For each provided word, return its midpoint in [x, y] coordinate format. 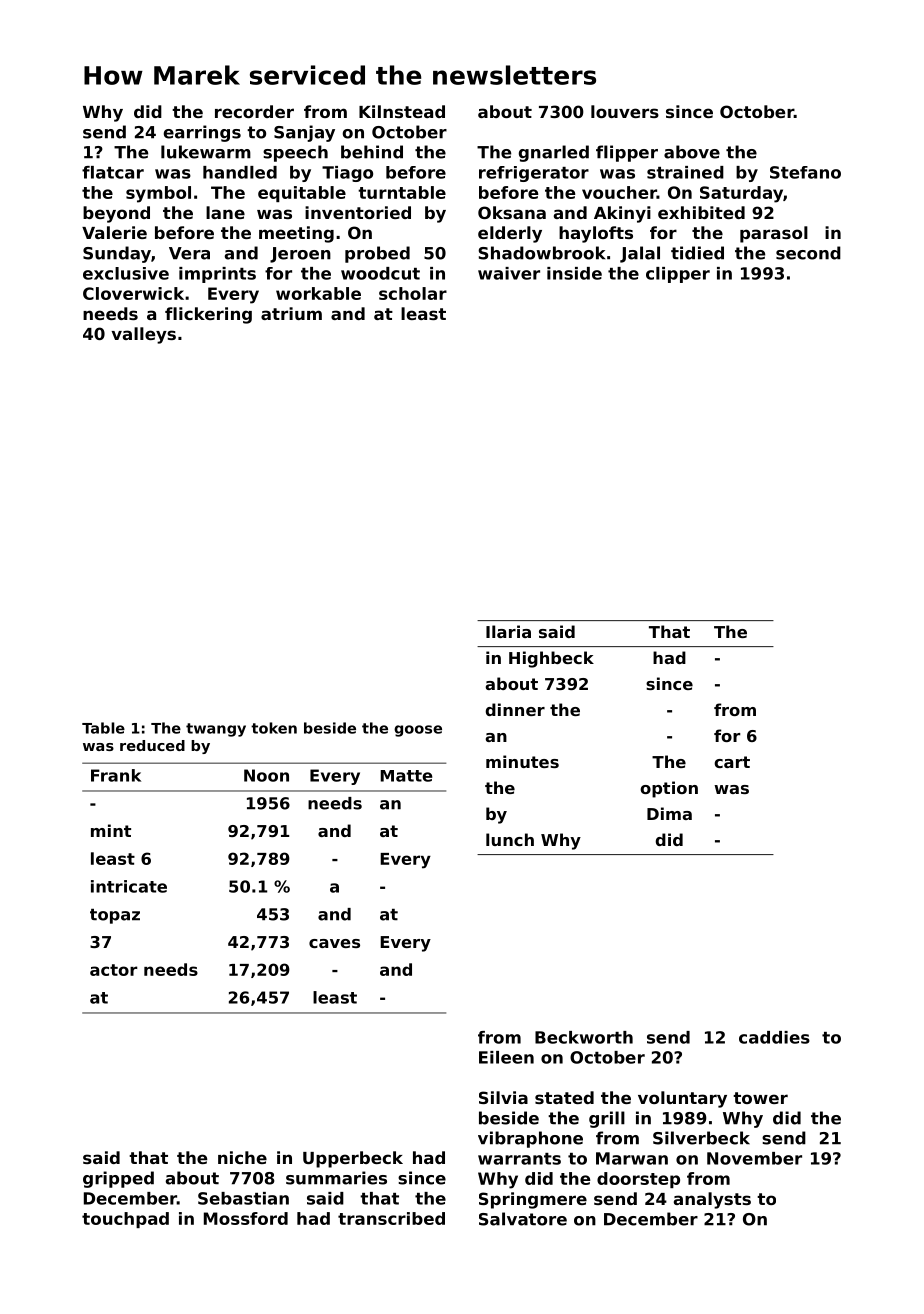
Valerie [114, 232]
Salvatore [523, 1219]
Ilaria [508, 631]
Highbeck [551, 659]
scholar [413, 293]
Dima [669, 813]
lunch [510, 839]
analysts [712, 1200]
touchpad [125, 1220]
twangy [216, 730]
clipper [678, 275]
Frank [116, 775]
